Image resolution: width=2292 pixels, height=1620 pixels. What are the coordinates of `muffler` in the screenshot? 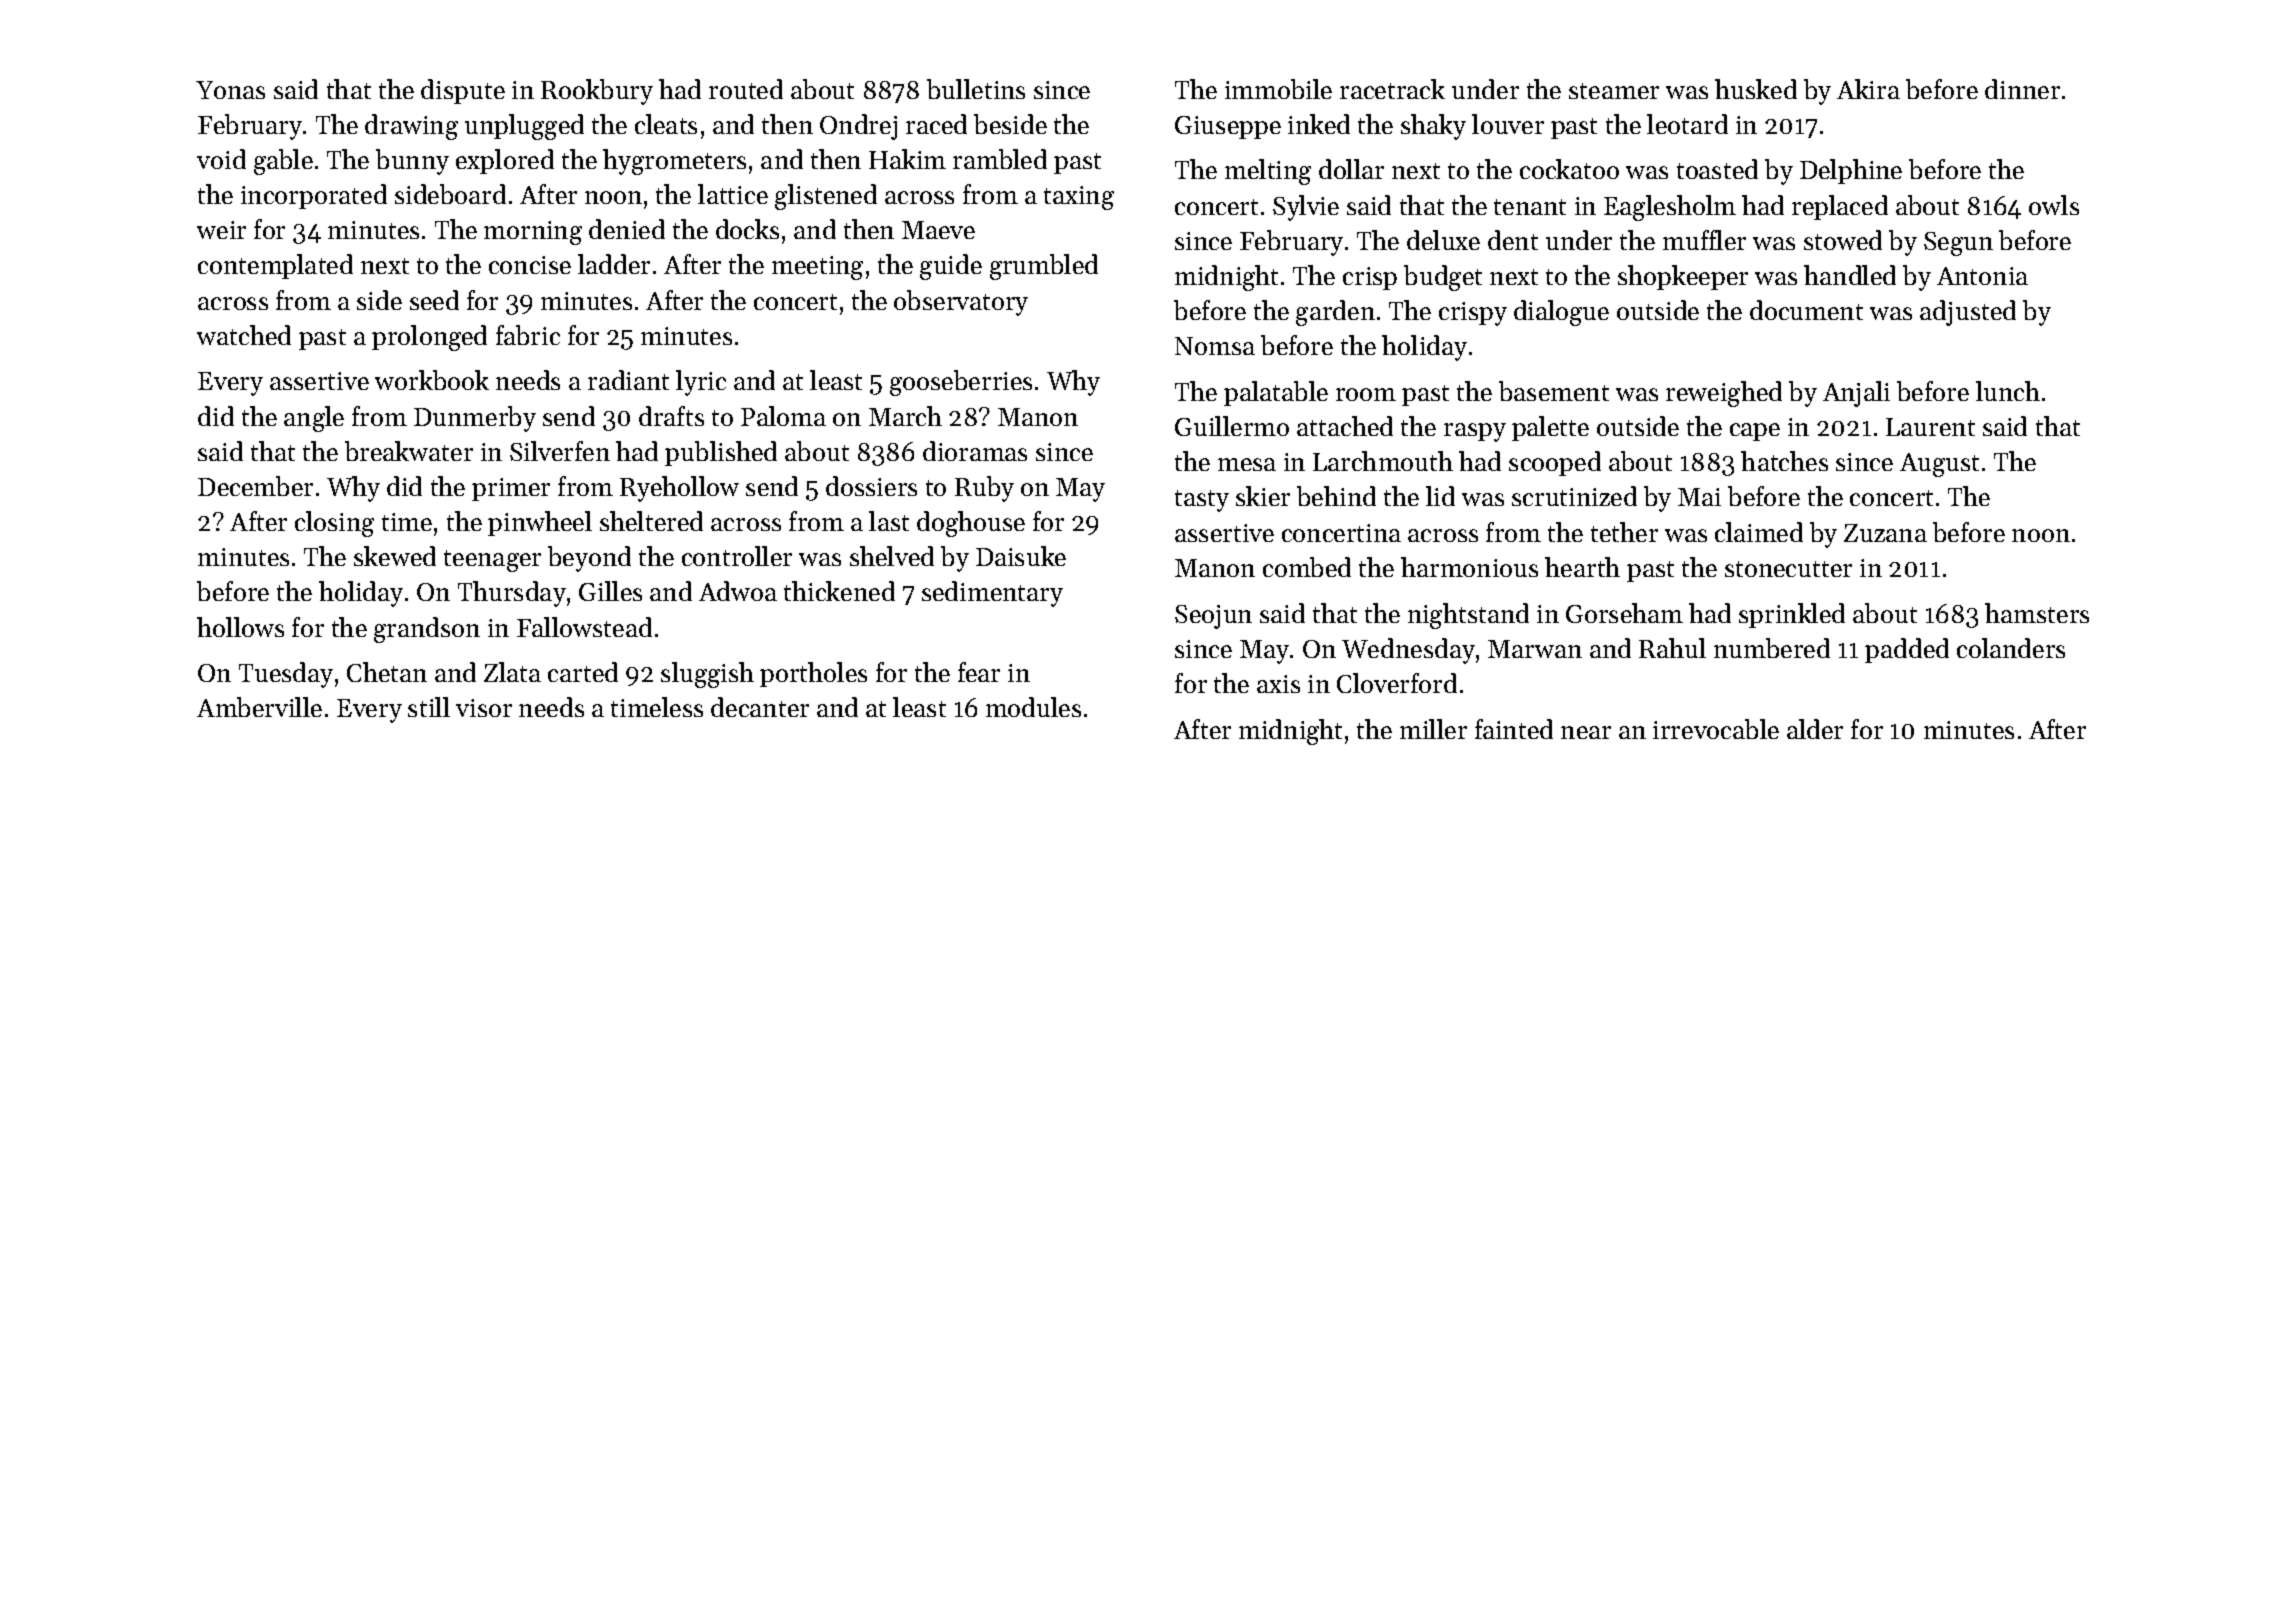 It's located at (1704, 240).
